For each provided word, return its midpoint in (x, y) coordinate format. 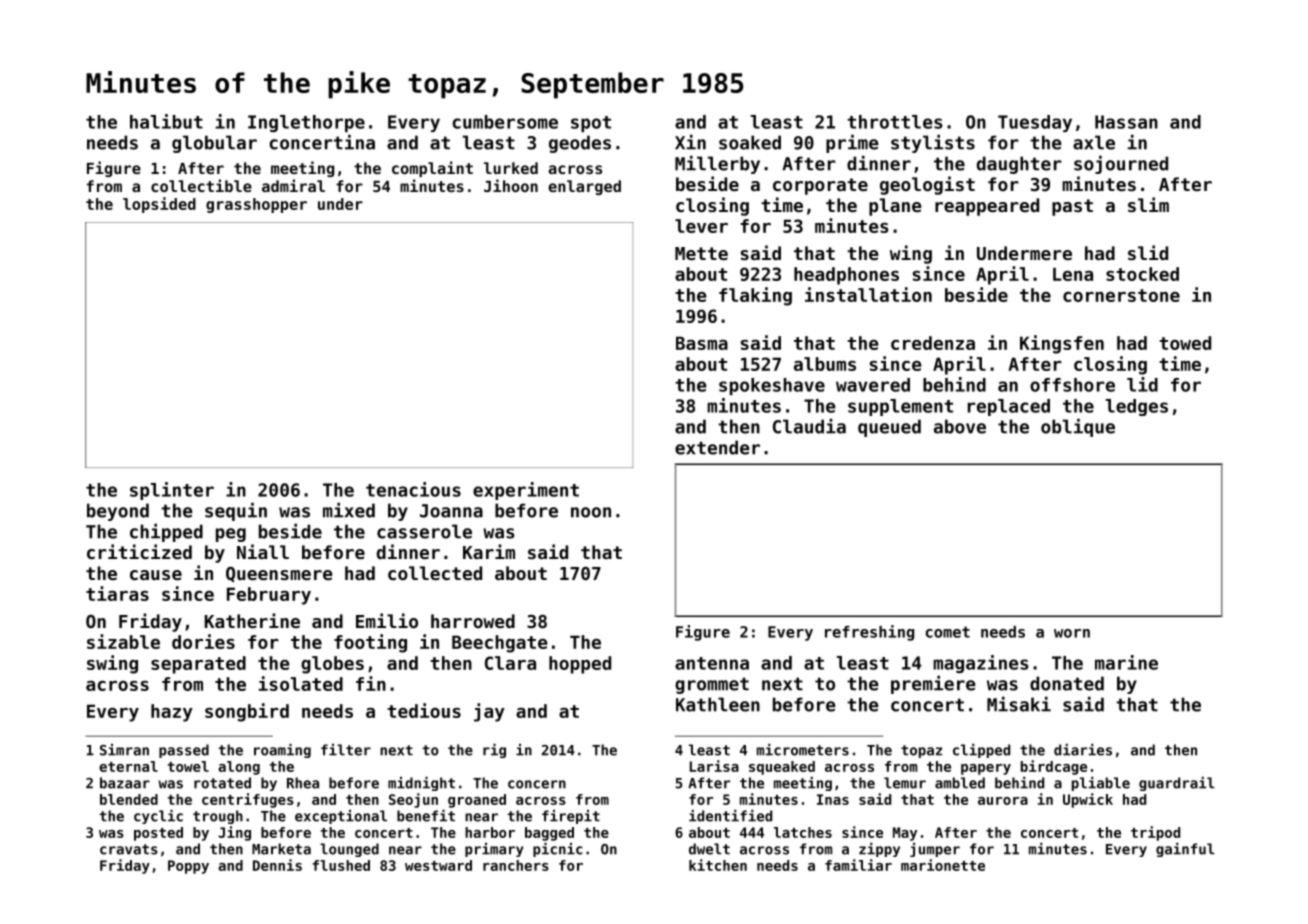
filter (346, 750)
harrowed (473, 621)
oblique (1078, 427)
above (960, 426)
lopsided (159, 205)
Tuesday (1035, 123)
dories (203, 641)
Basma (702, 343)
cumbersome (505, 122)
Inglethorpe (306, 123)
